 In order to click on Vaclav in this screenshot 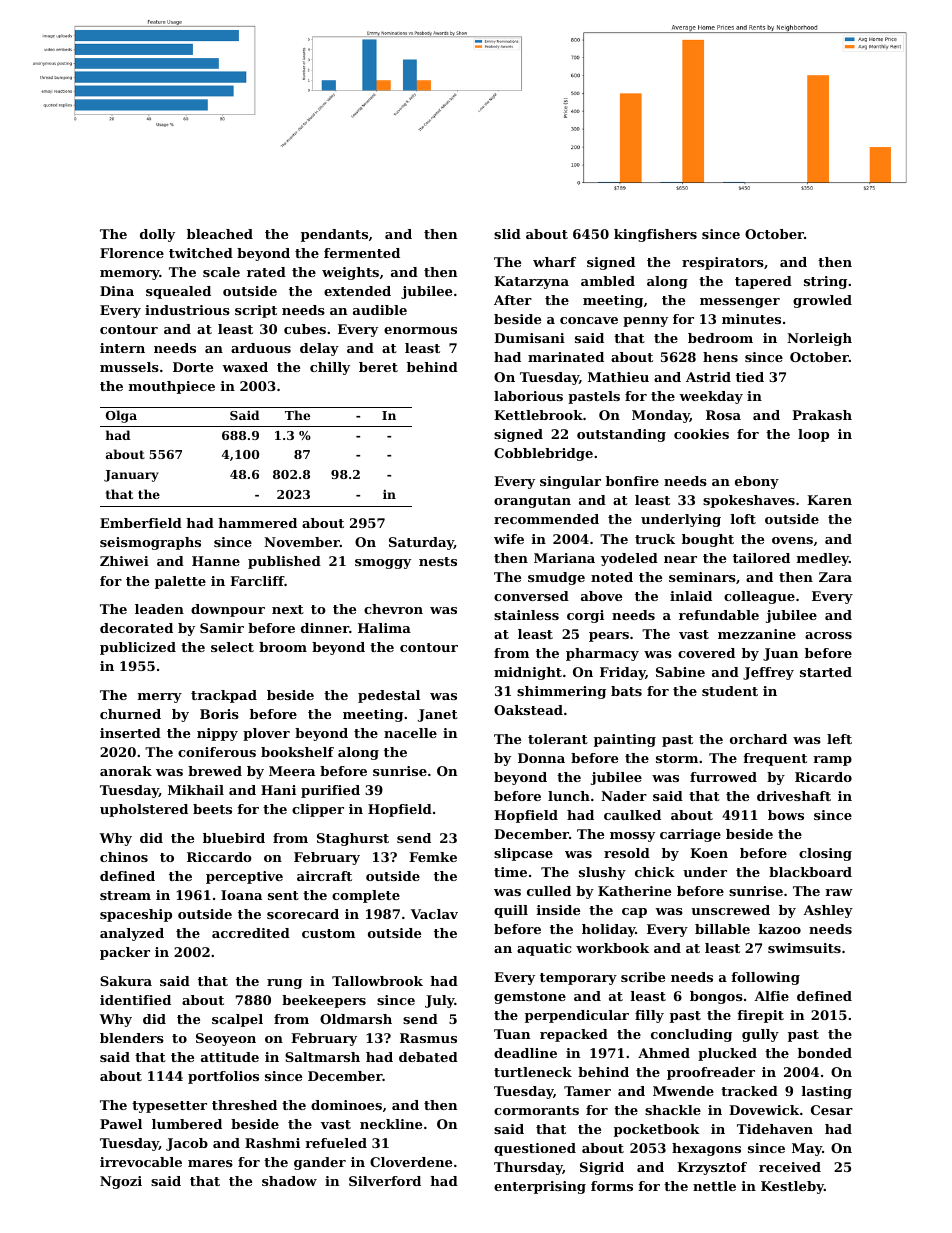, I will do `click(434, 914)`.
